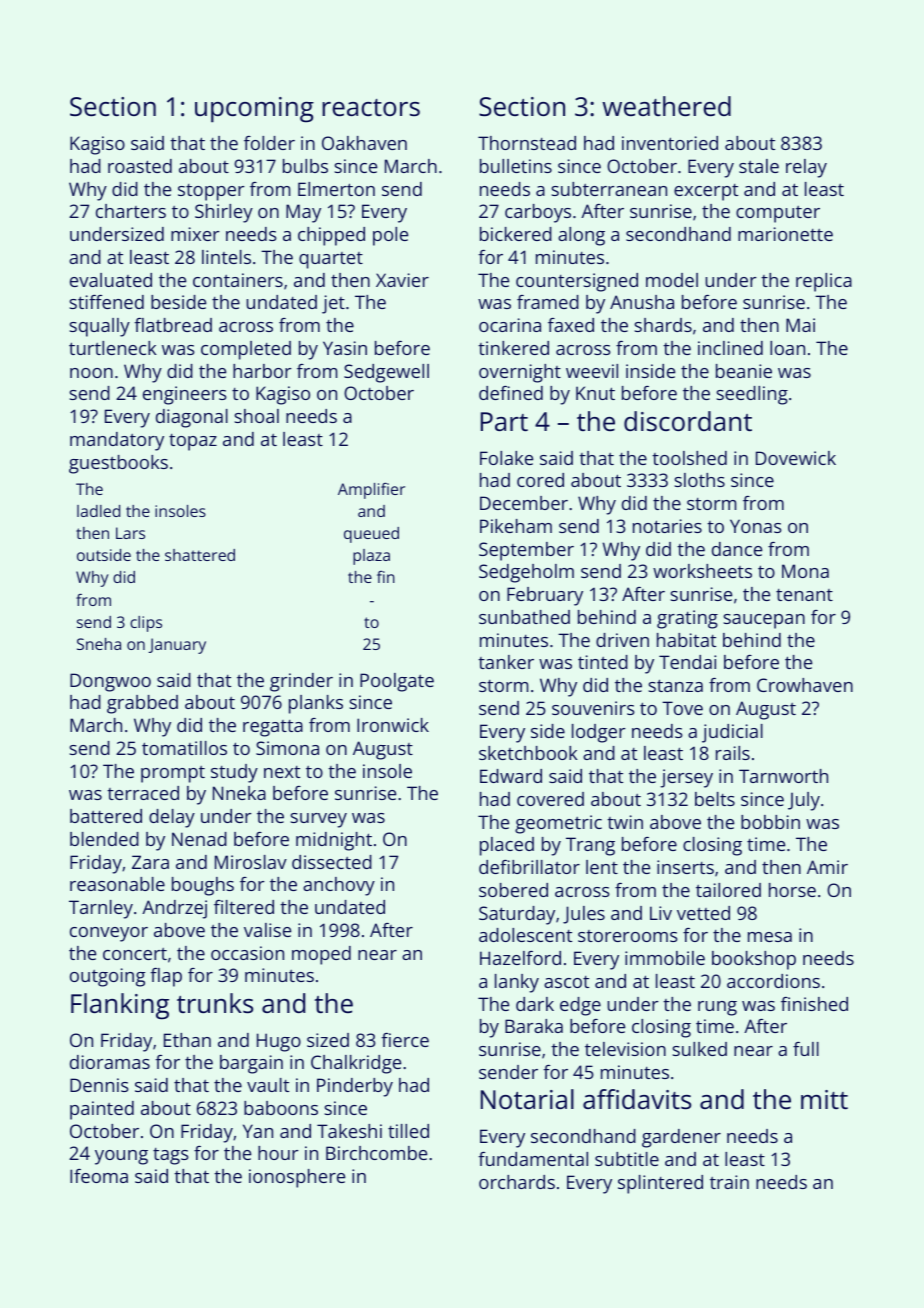  Describe the element at coordinates (517, 1182) in the image. I see `orchards` at that location.
